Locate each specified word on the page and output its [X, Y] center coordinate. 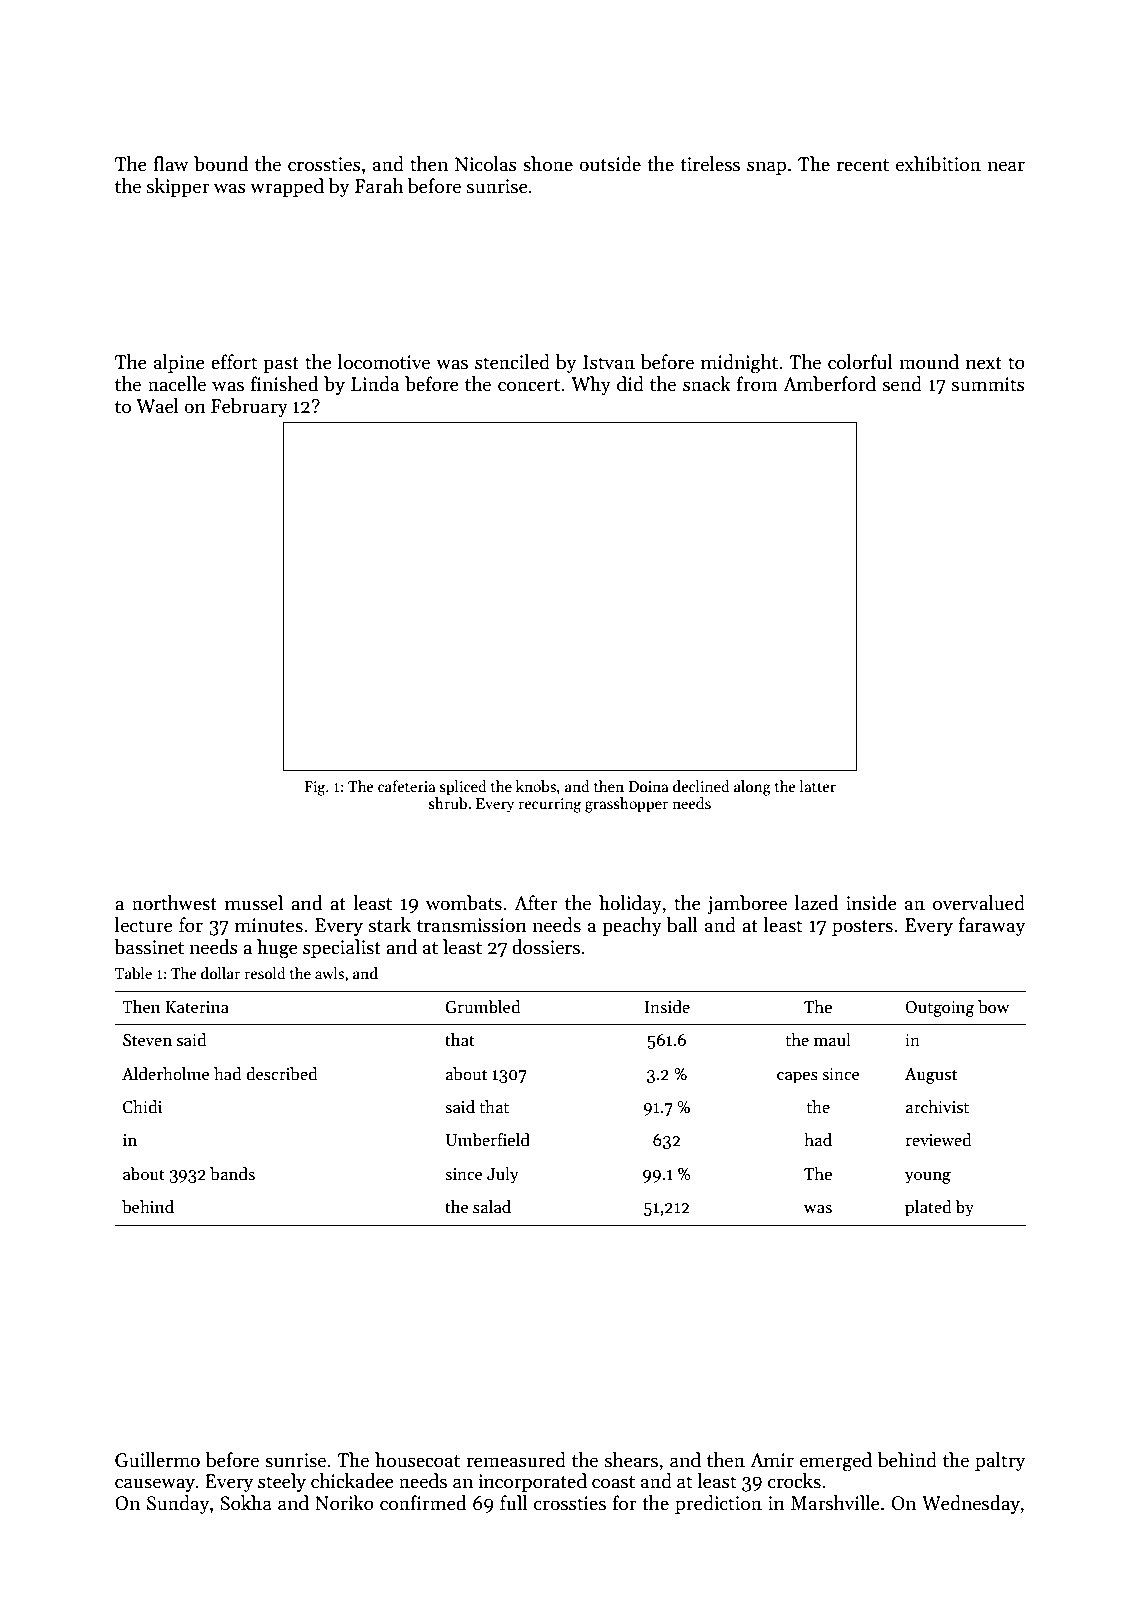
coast [613, 1482]
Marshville [835, 1503]
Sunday [178, 1504]
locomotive [384, 362]
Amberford [829, 384]
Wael [157, 406]
